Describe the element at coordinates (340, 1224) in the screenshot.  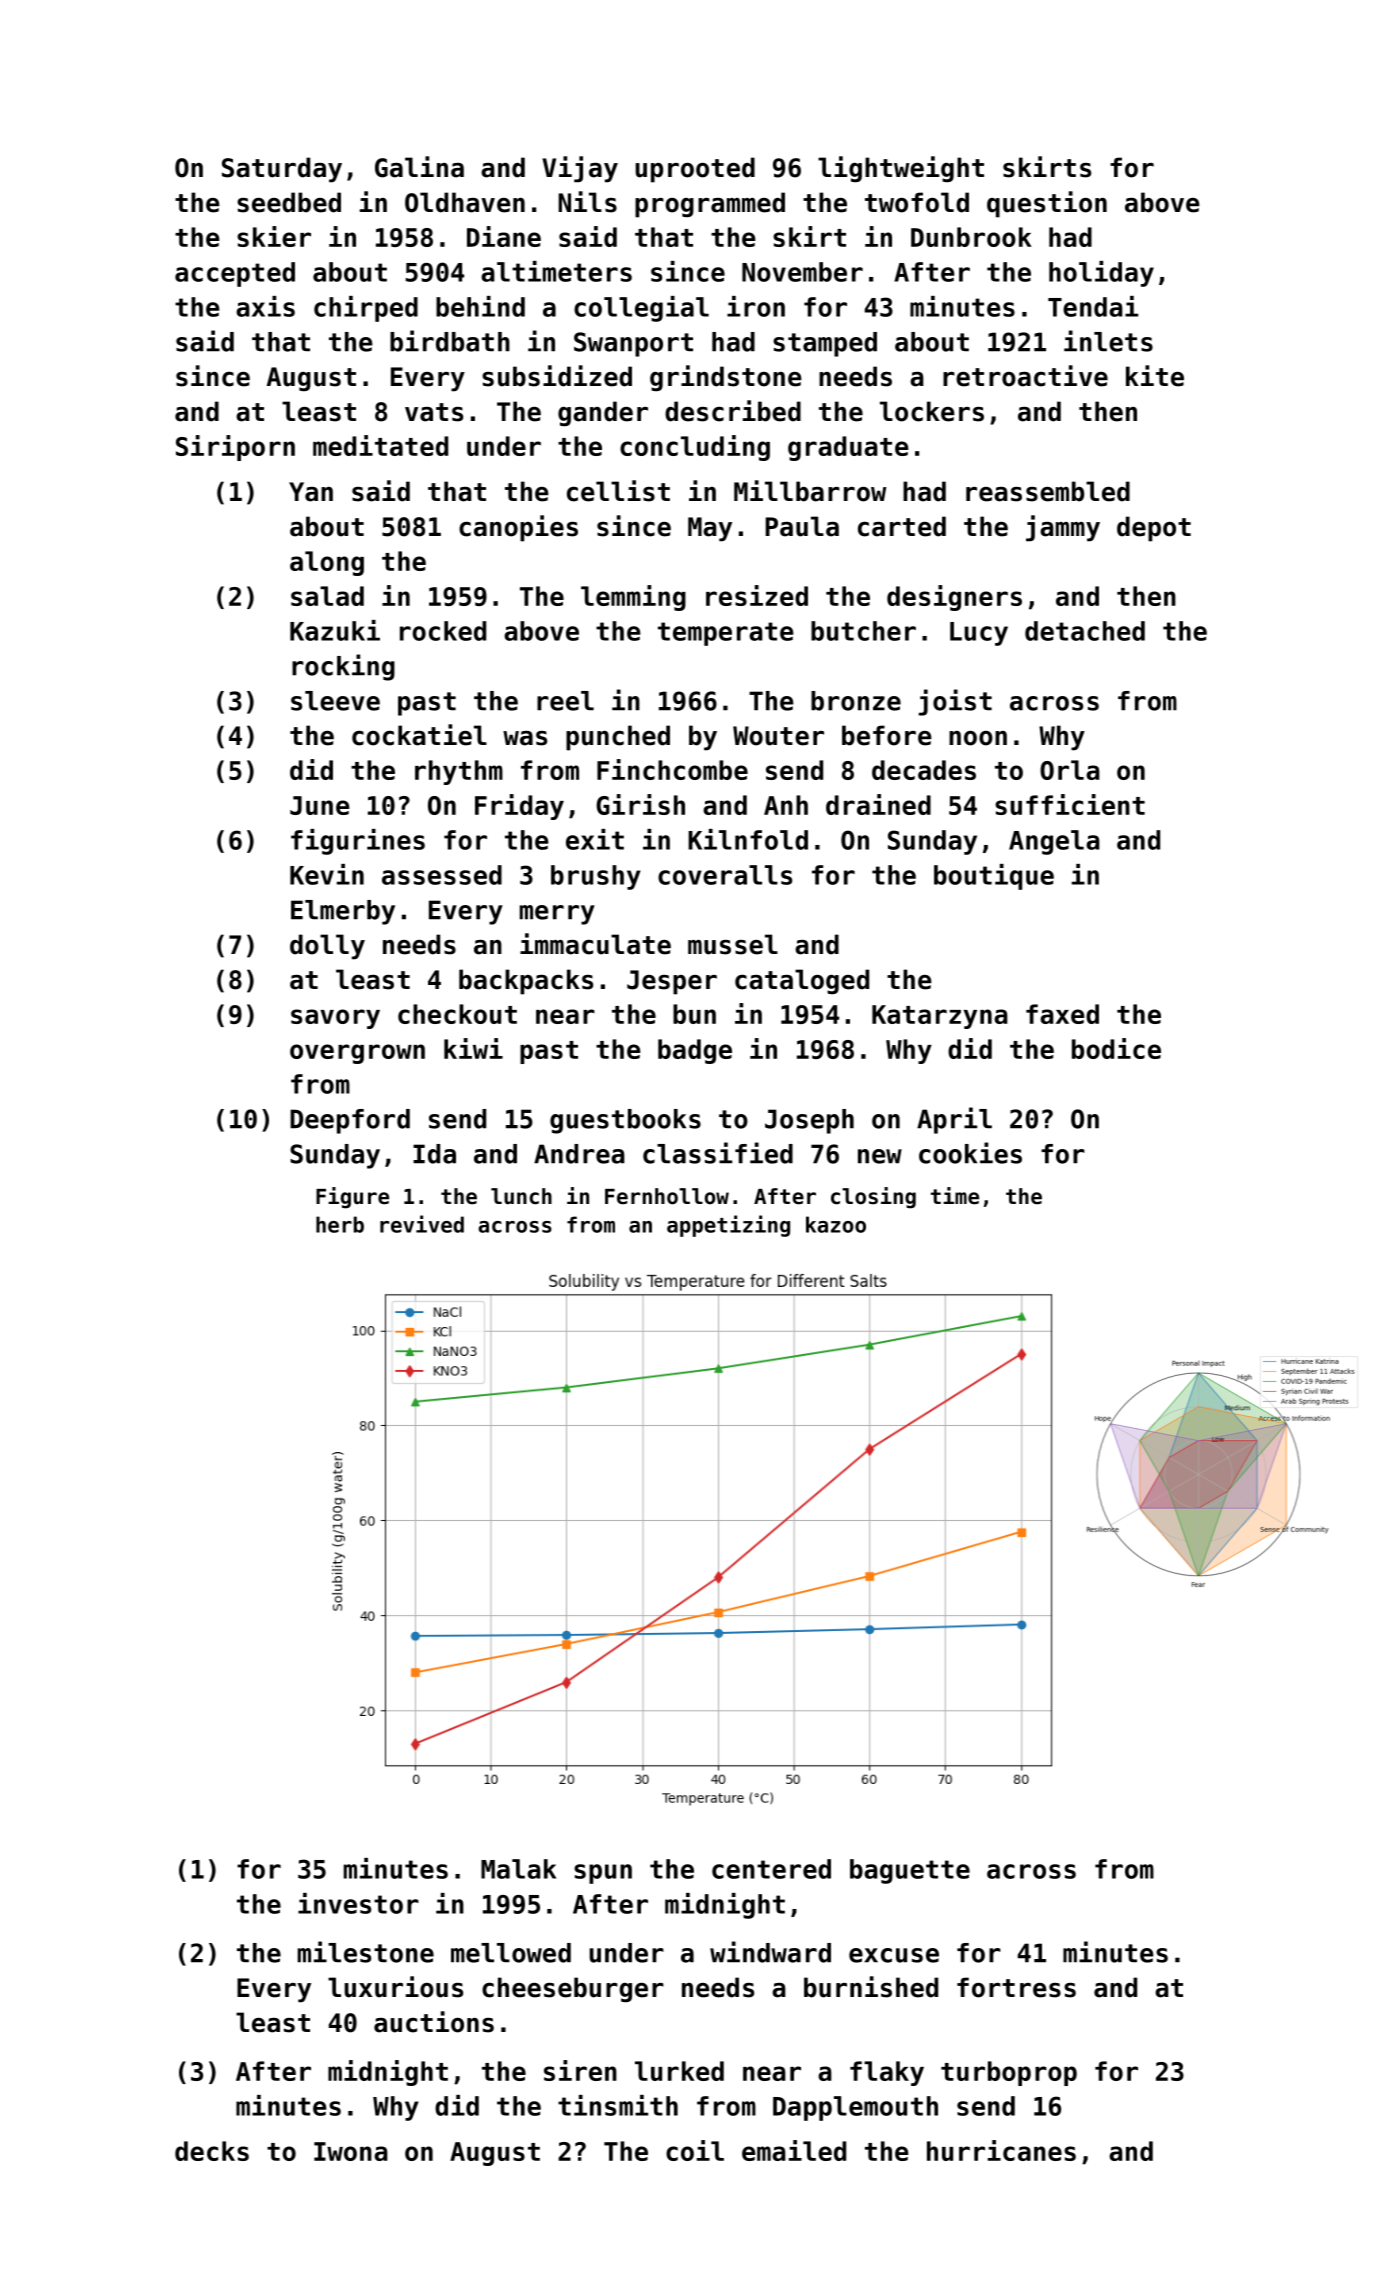
I see `herb` at that location.
